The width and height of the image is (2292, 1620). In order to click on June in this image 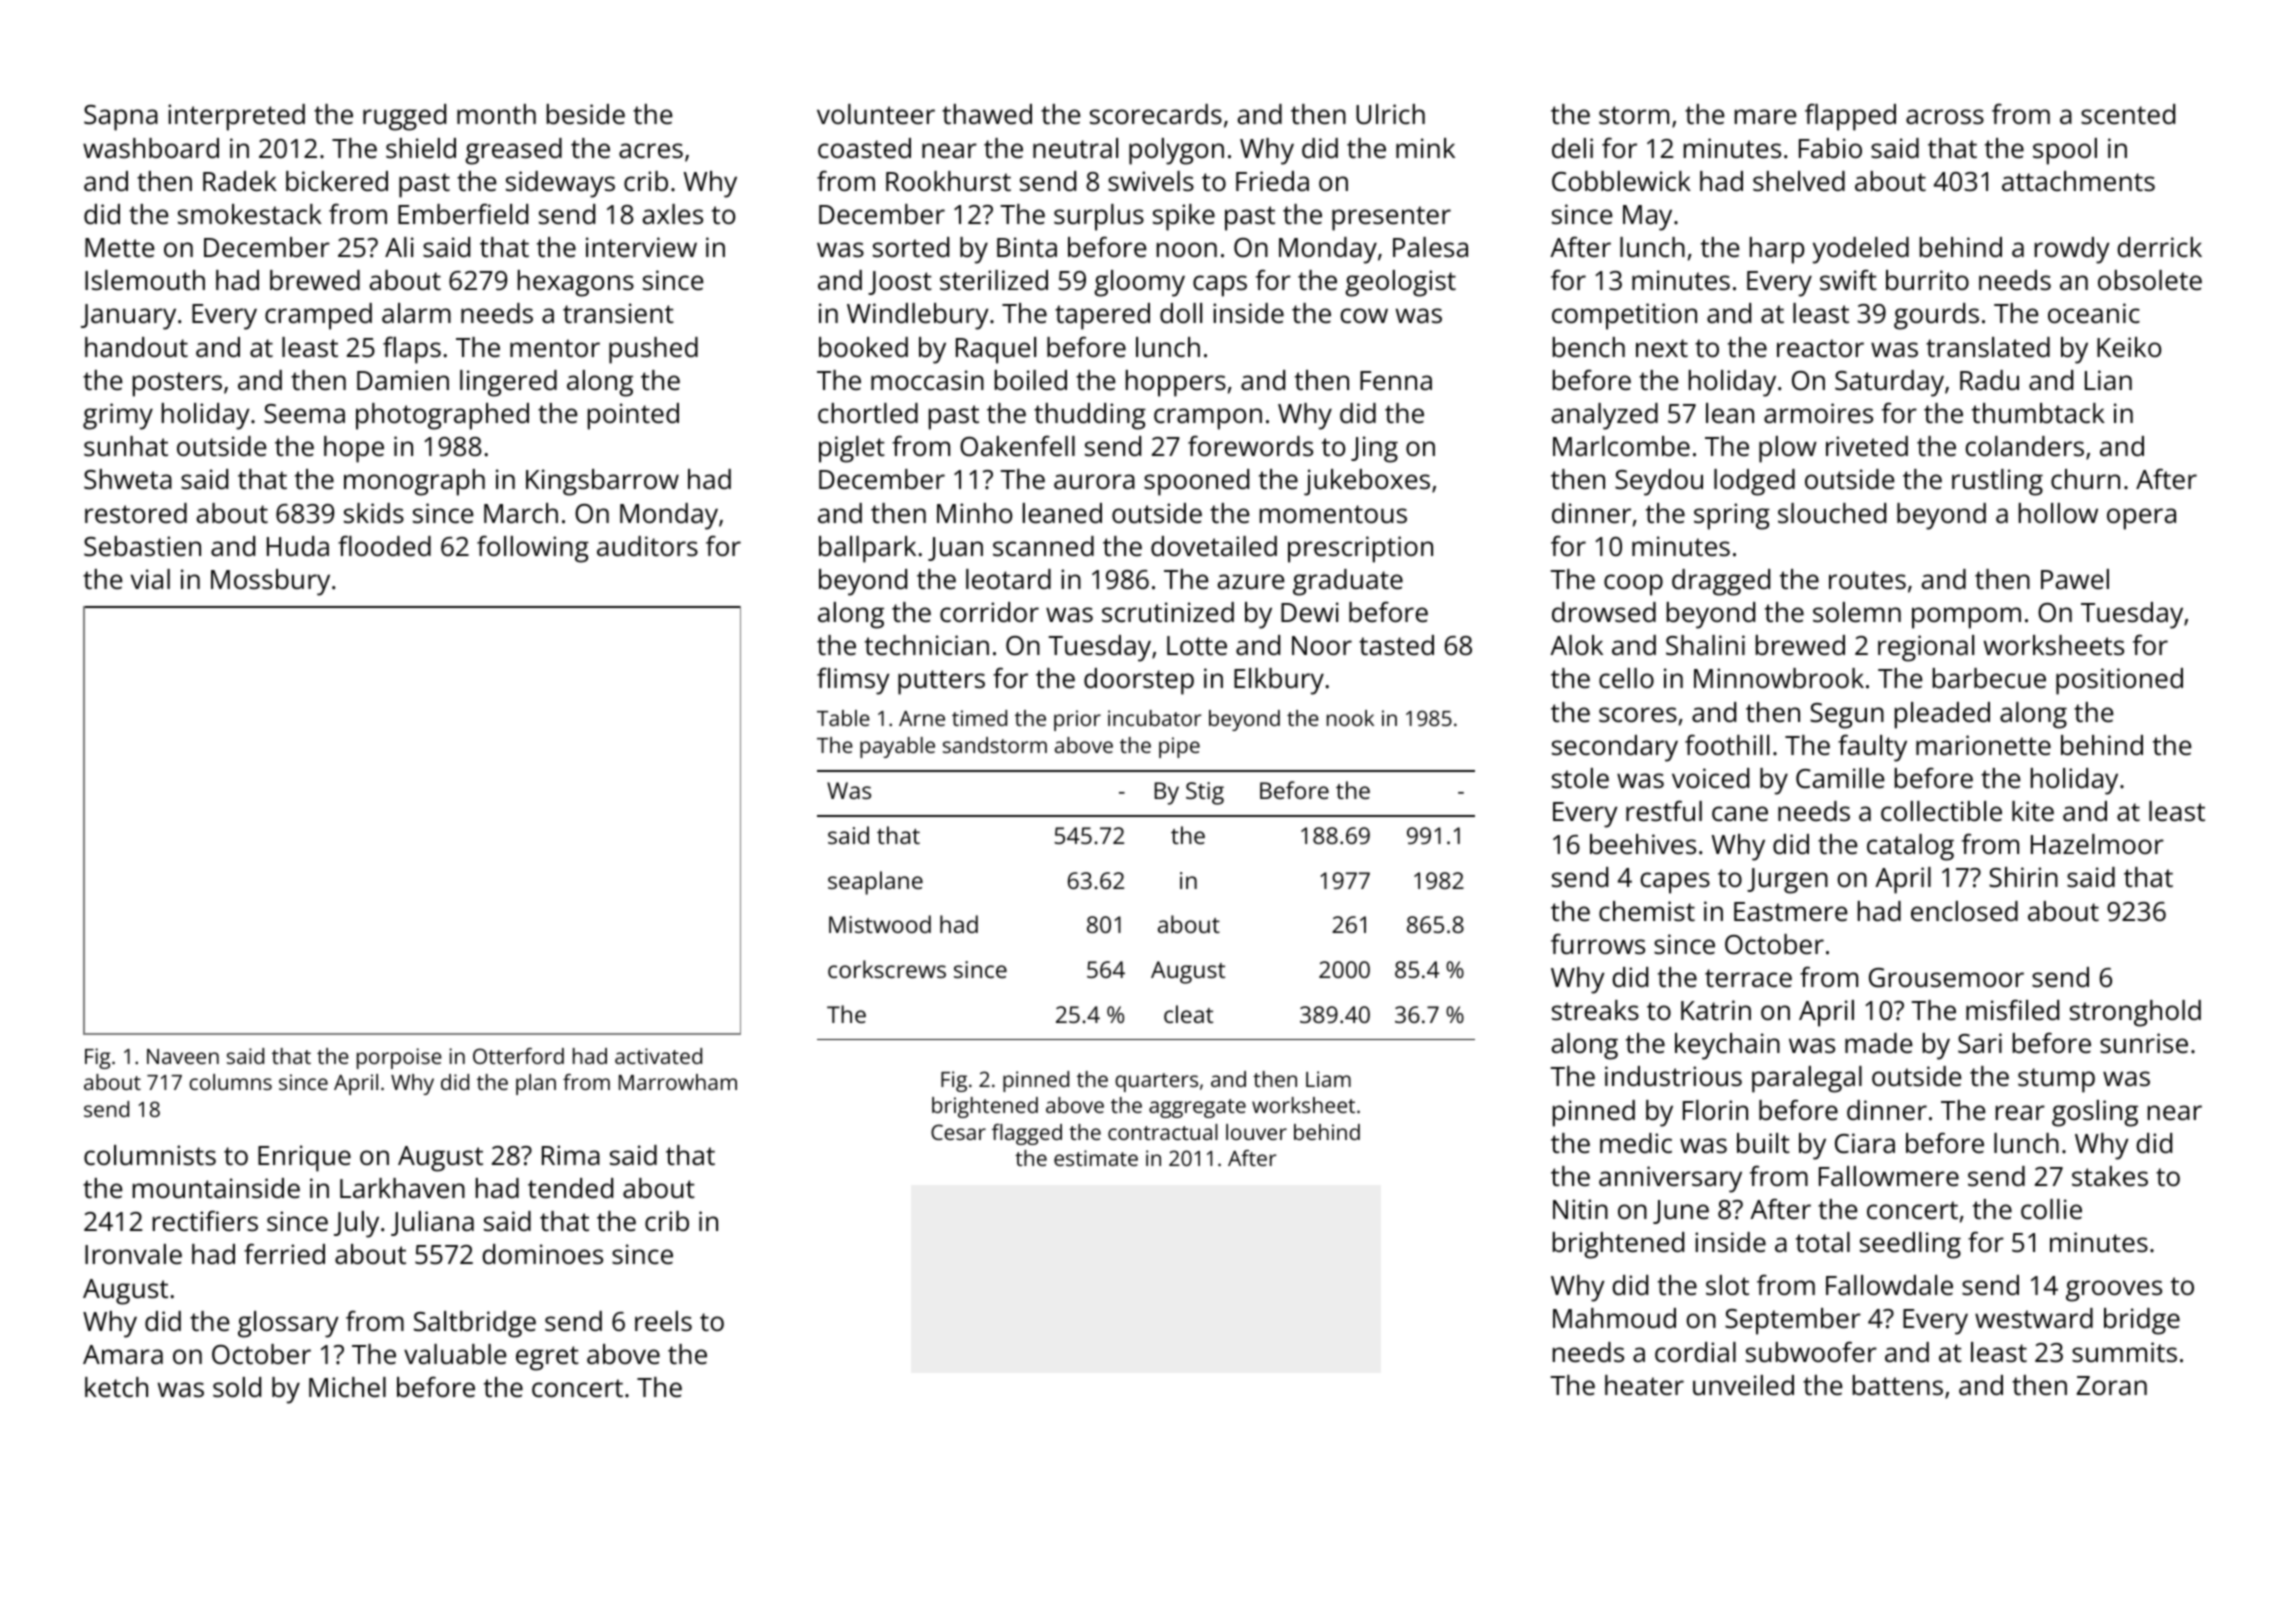, I will do `click(1681, 1212)`.
